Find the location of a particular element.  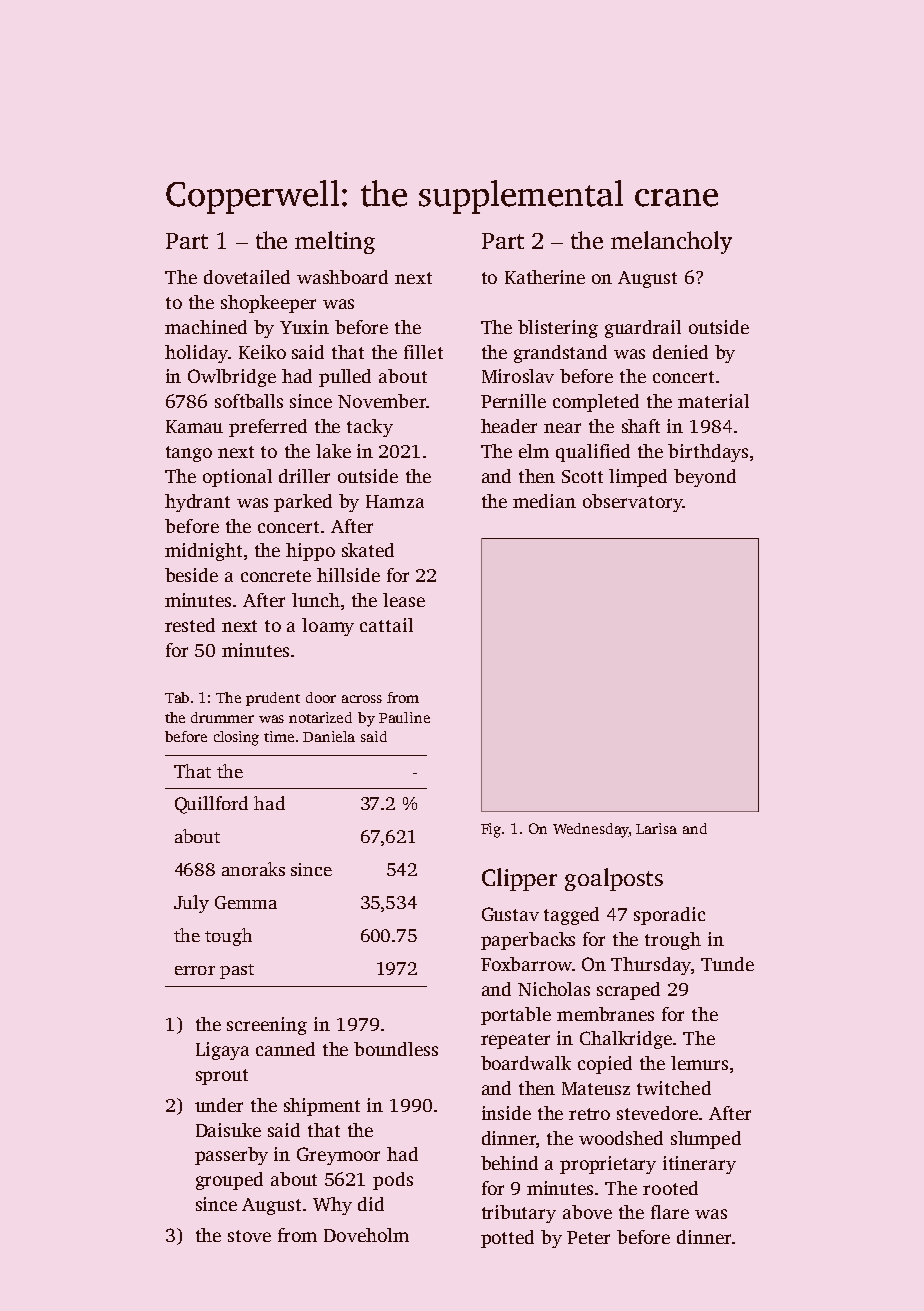

Larisa is located at coordinates (656, 828).
